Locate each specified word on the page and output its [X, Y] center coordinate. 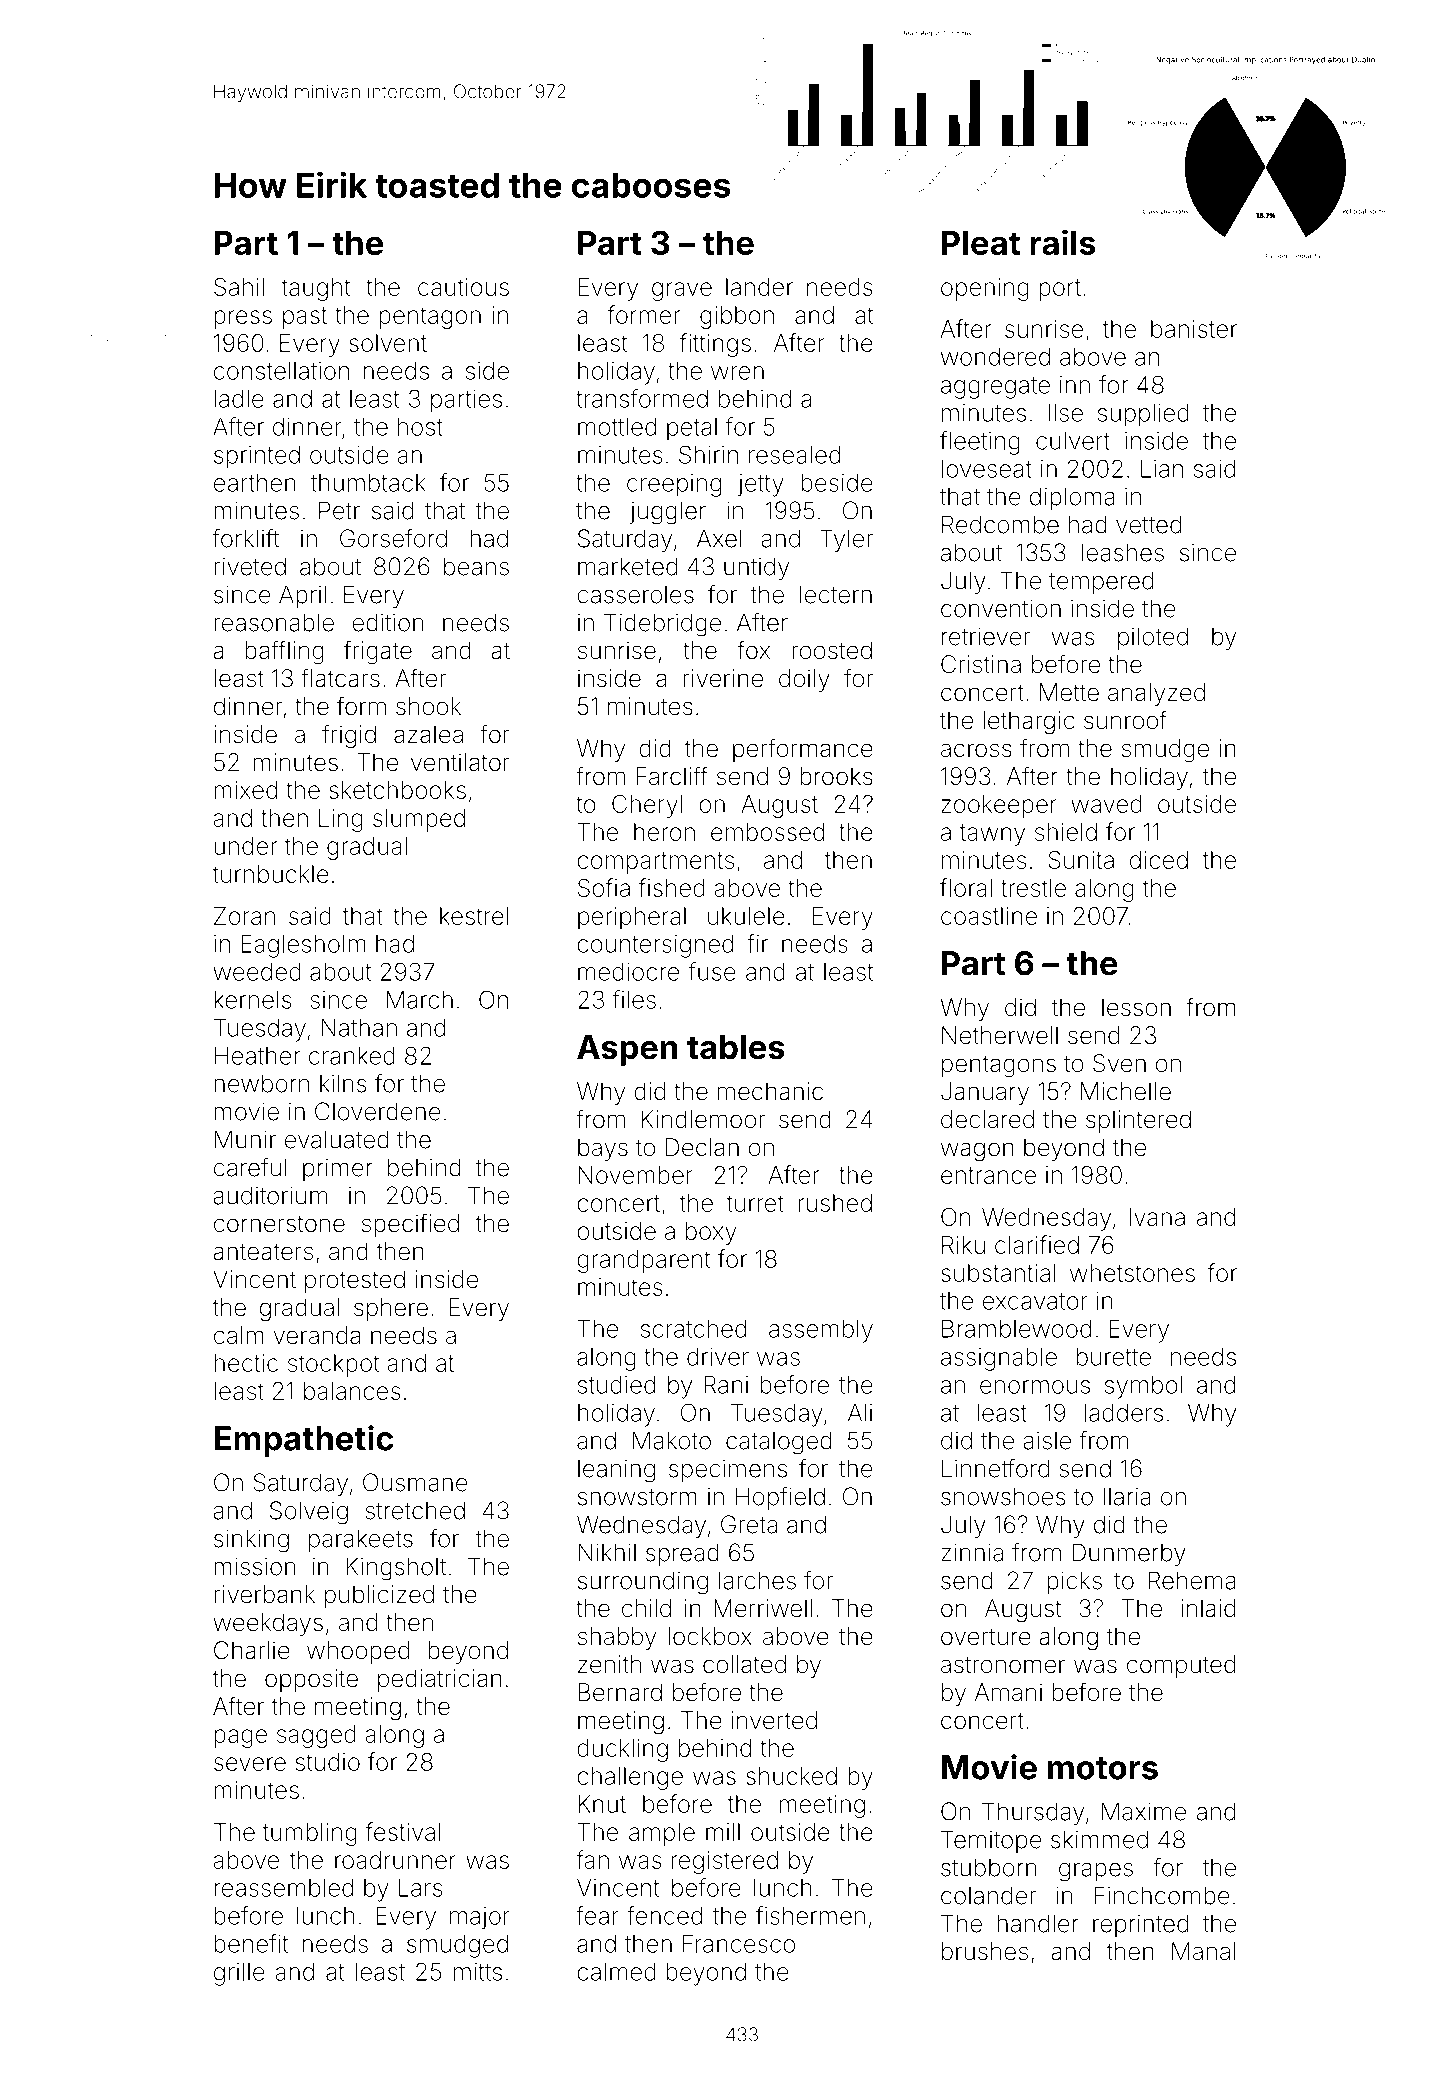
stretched [415, 1510]
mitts [478, 1972]
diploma [1072, 498]
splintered [1138, 1121]
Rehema [1192, 1580]
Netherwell [1000, 1035]
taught [316, 289]
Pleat [981, 243]
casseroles [635, 595]
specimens [728, 1470]
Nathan [359, 1028]
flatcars [340, 678]
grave [682, 291]
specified [410, 1225]
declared [987, 1119]
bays [603, 1149]
